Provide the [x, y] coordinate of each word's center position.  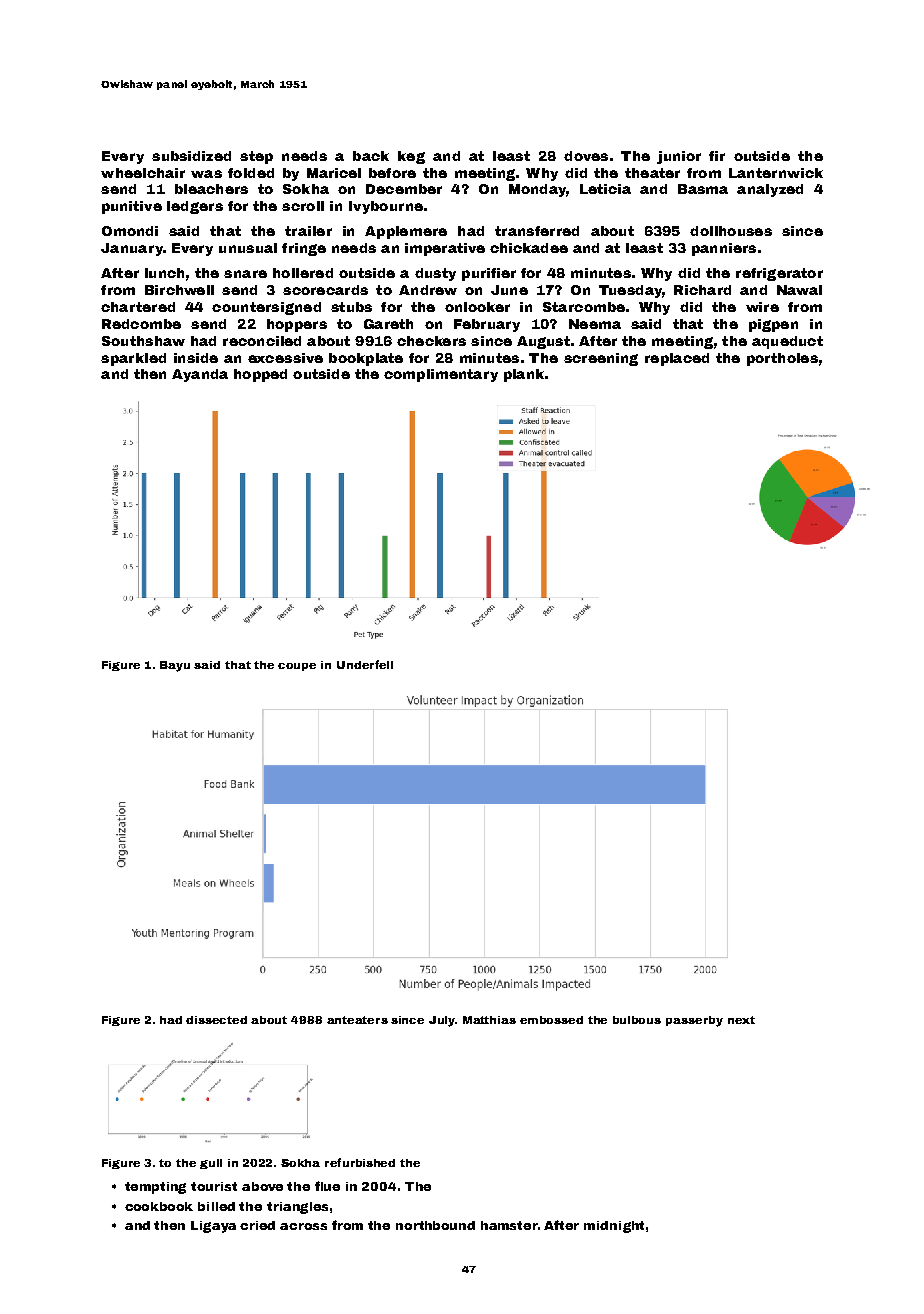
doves [586, 156]
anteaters [357, 1020]
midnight [614, 1227]
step [256, 157]
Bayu [175, 666]
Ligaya [213, 1227]
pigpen [773, 325]
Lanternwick [776, 173]
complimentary [441, 375]
